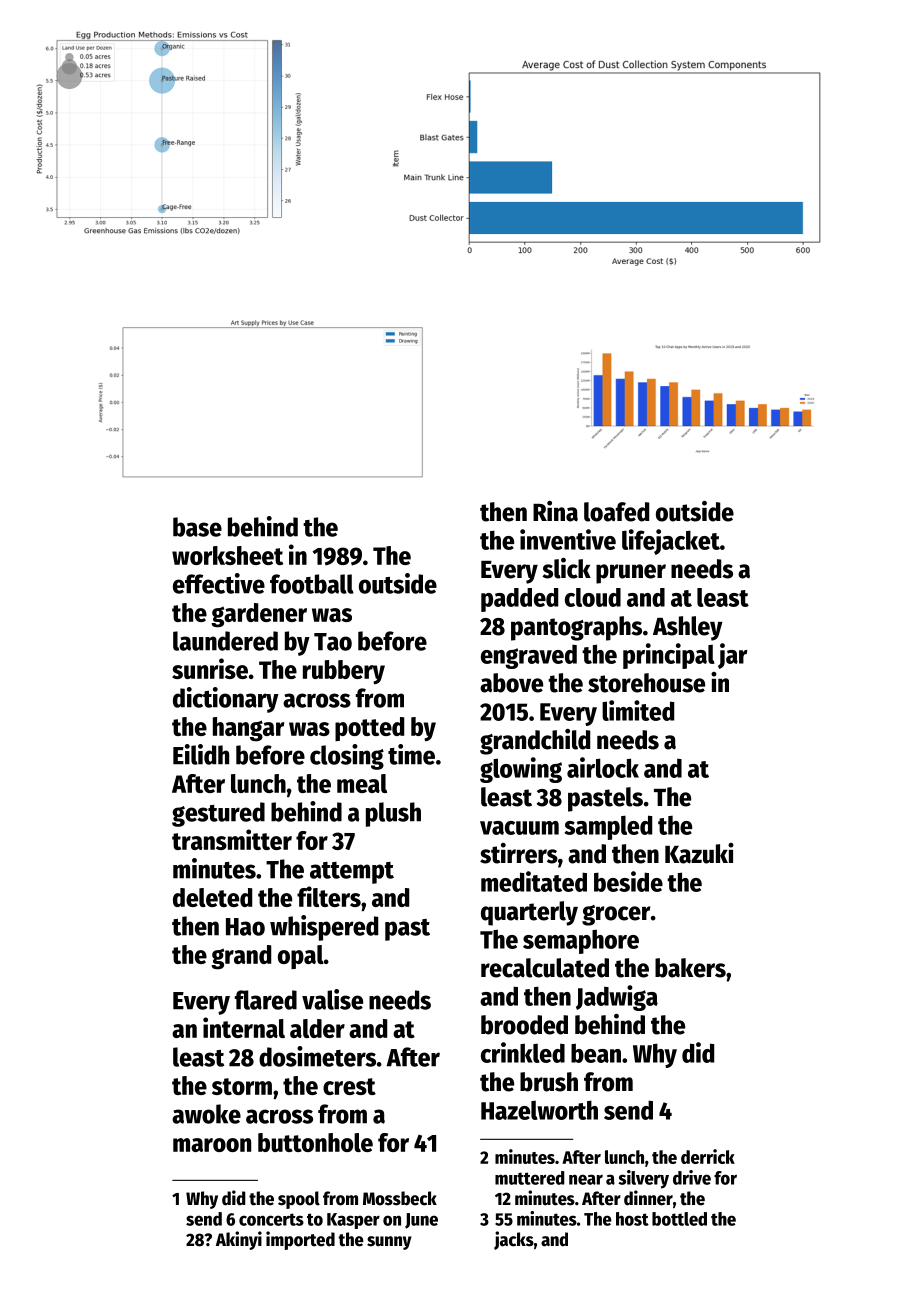 This image has height=1311, width=924. What do you see at coordinates (244, 1027) in the image?
I see `internal` at bounding box center [244, 1027].
